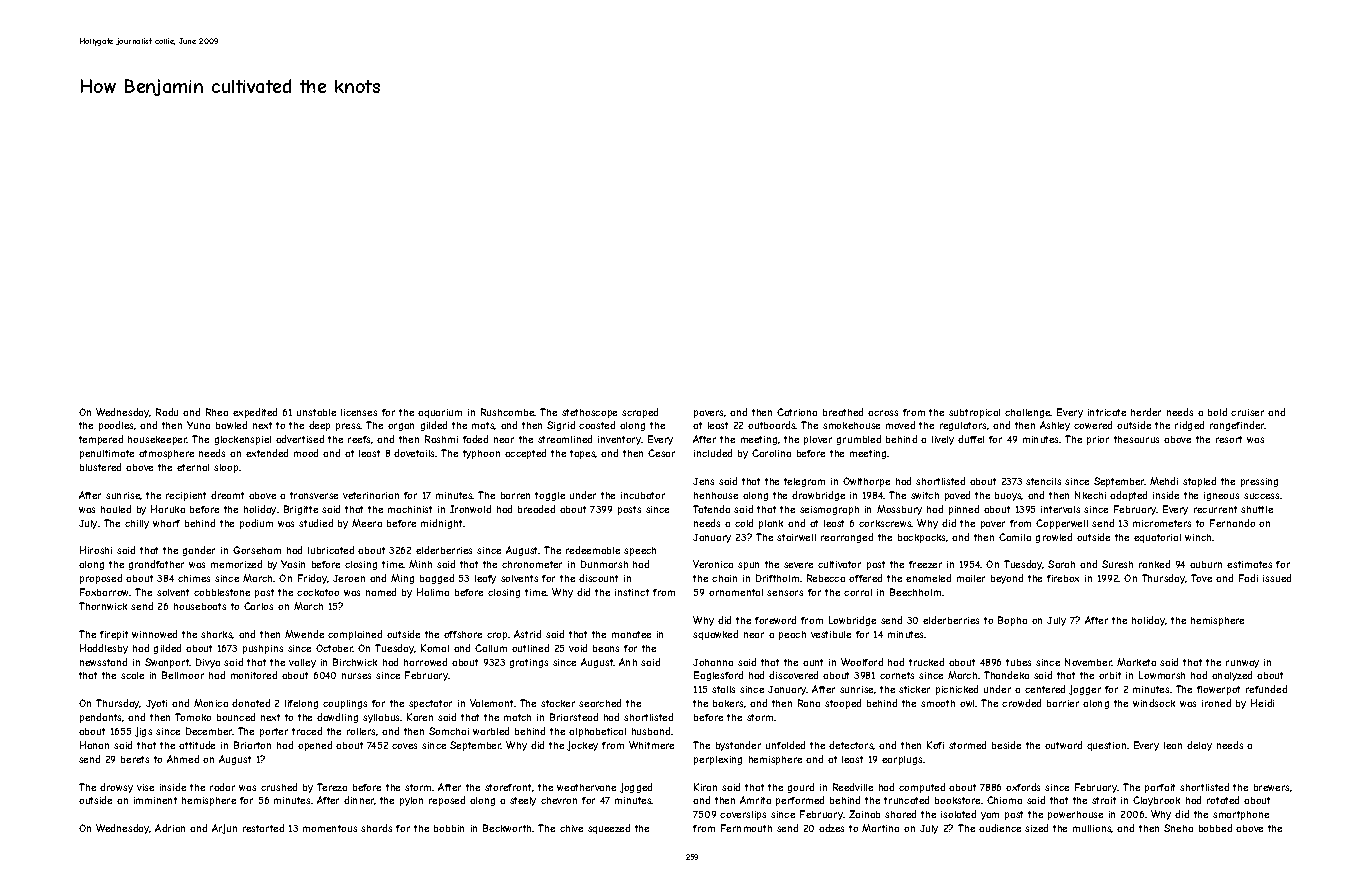 This screenshot has width=1372, height=887. I want to click on bobbin, so click(449, 828).
